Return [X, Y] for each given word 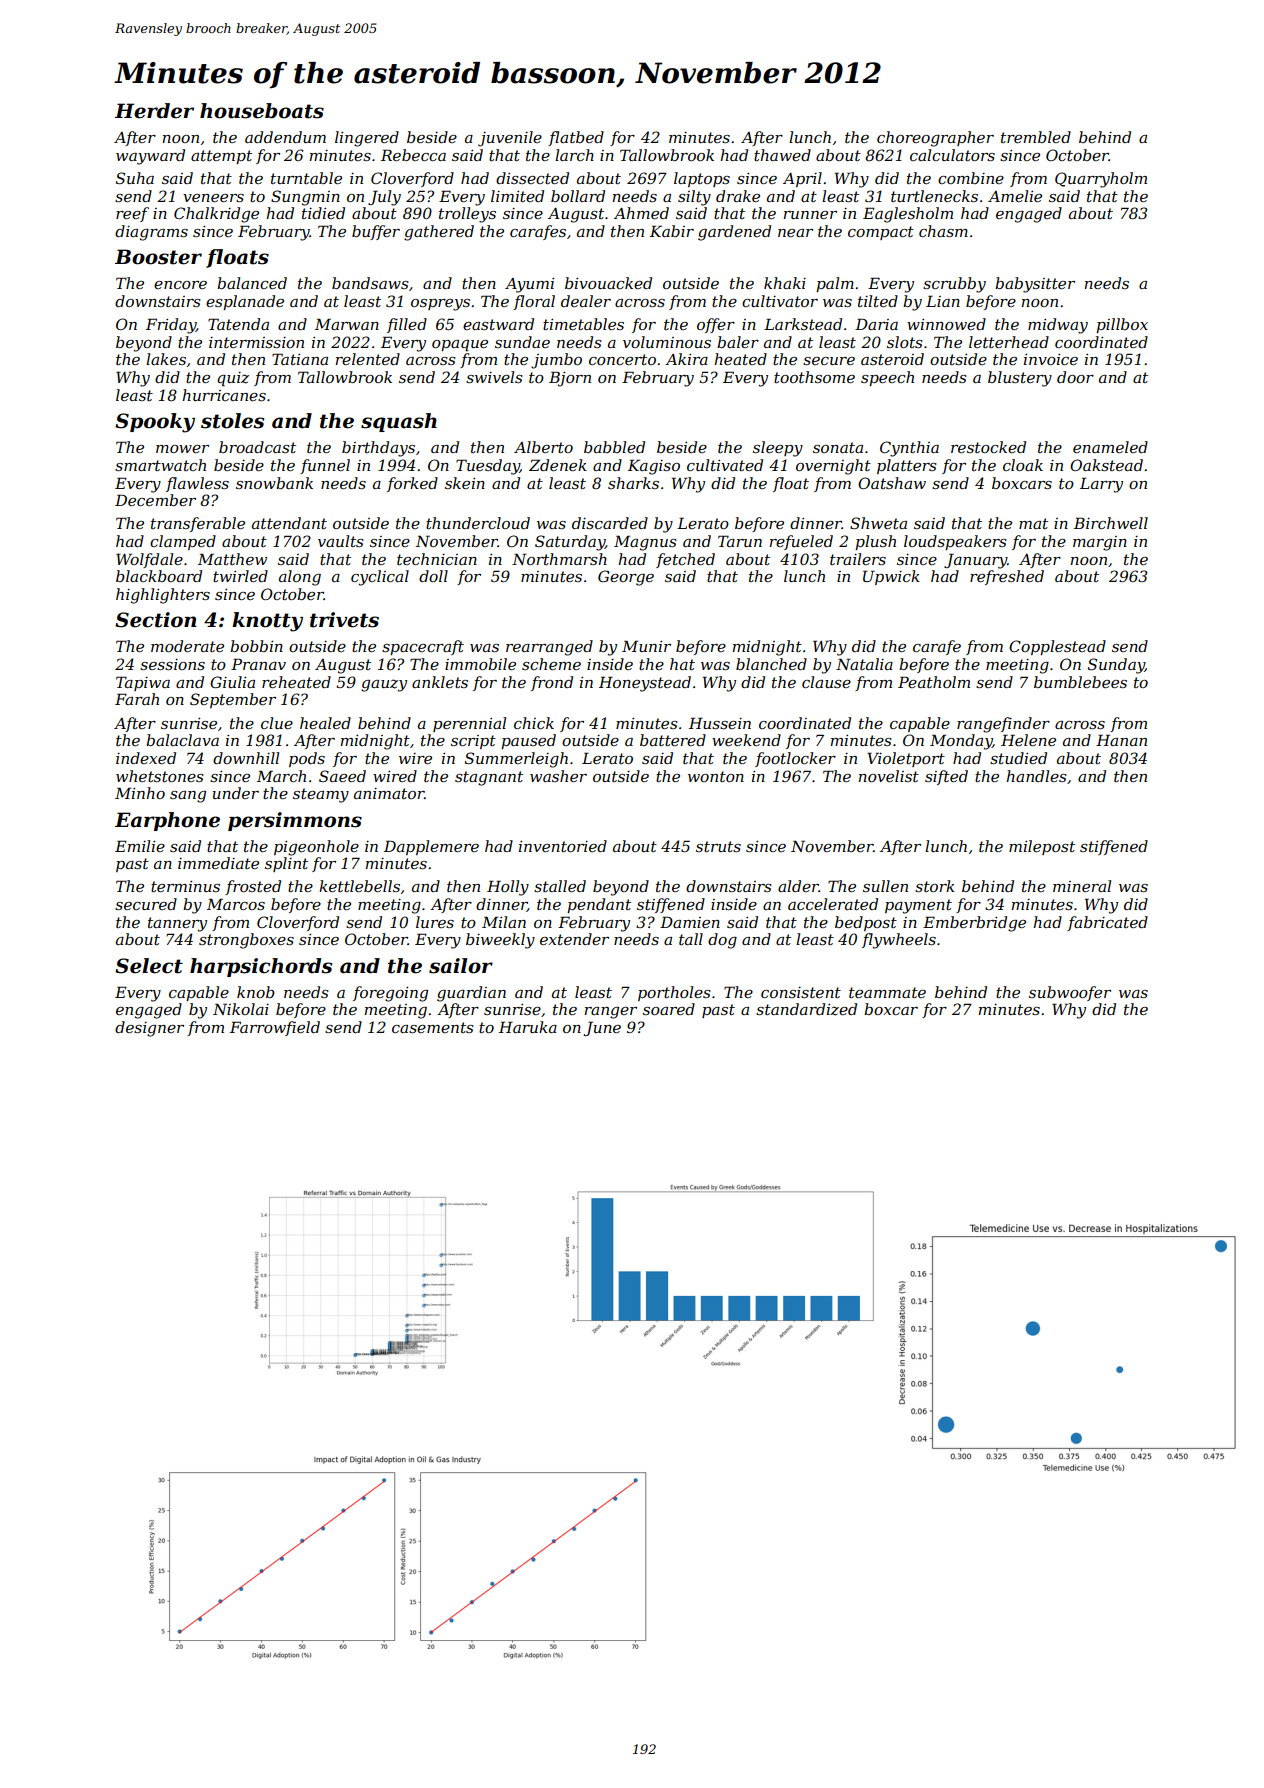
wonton [716, 776]
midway [1058, 326]
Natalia [864, 664]
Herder [154, 111]
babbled [614, 447]
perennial [469, 724]
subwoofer [1070, 993]
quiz [233, 379]
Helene [1028, 740]
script [473, 742]
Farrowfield [275, 1028]
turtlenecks [934, 196]
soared [669, 1009]
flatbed [576, 138]
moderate [187, 646]
